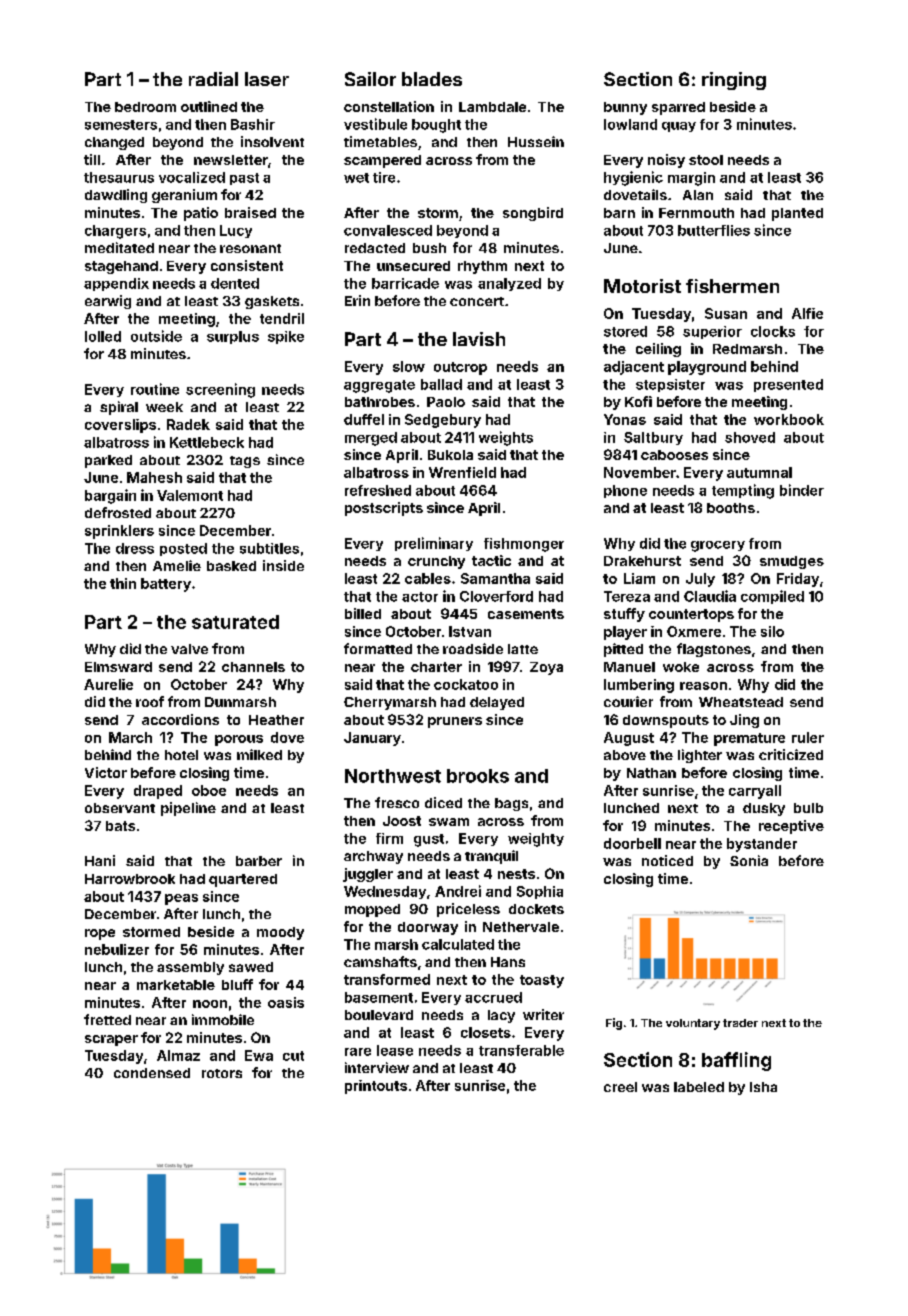  Describe the element at coordinates (792, 562) in the document. I see `smudges` at that location.
